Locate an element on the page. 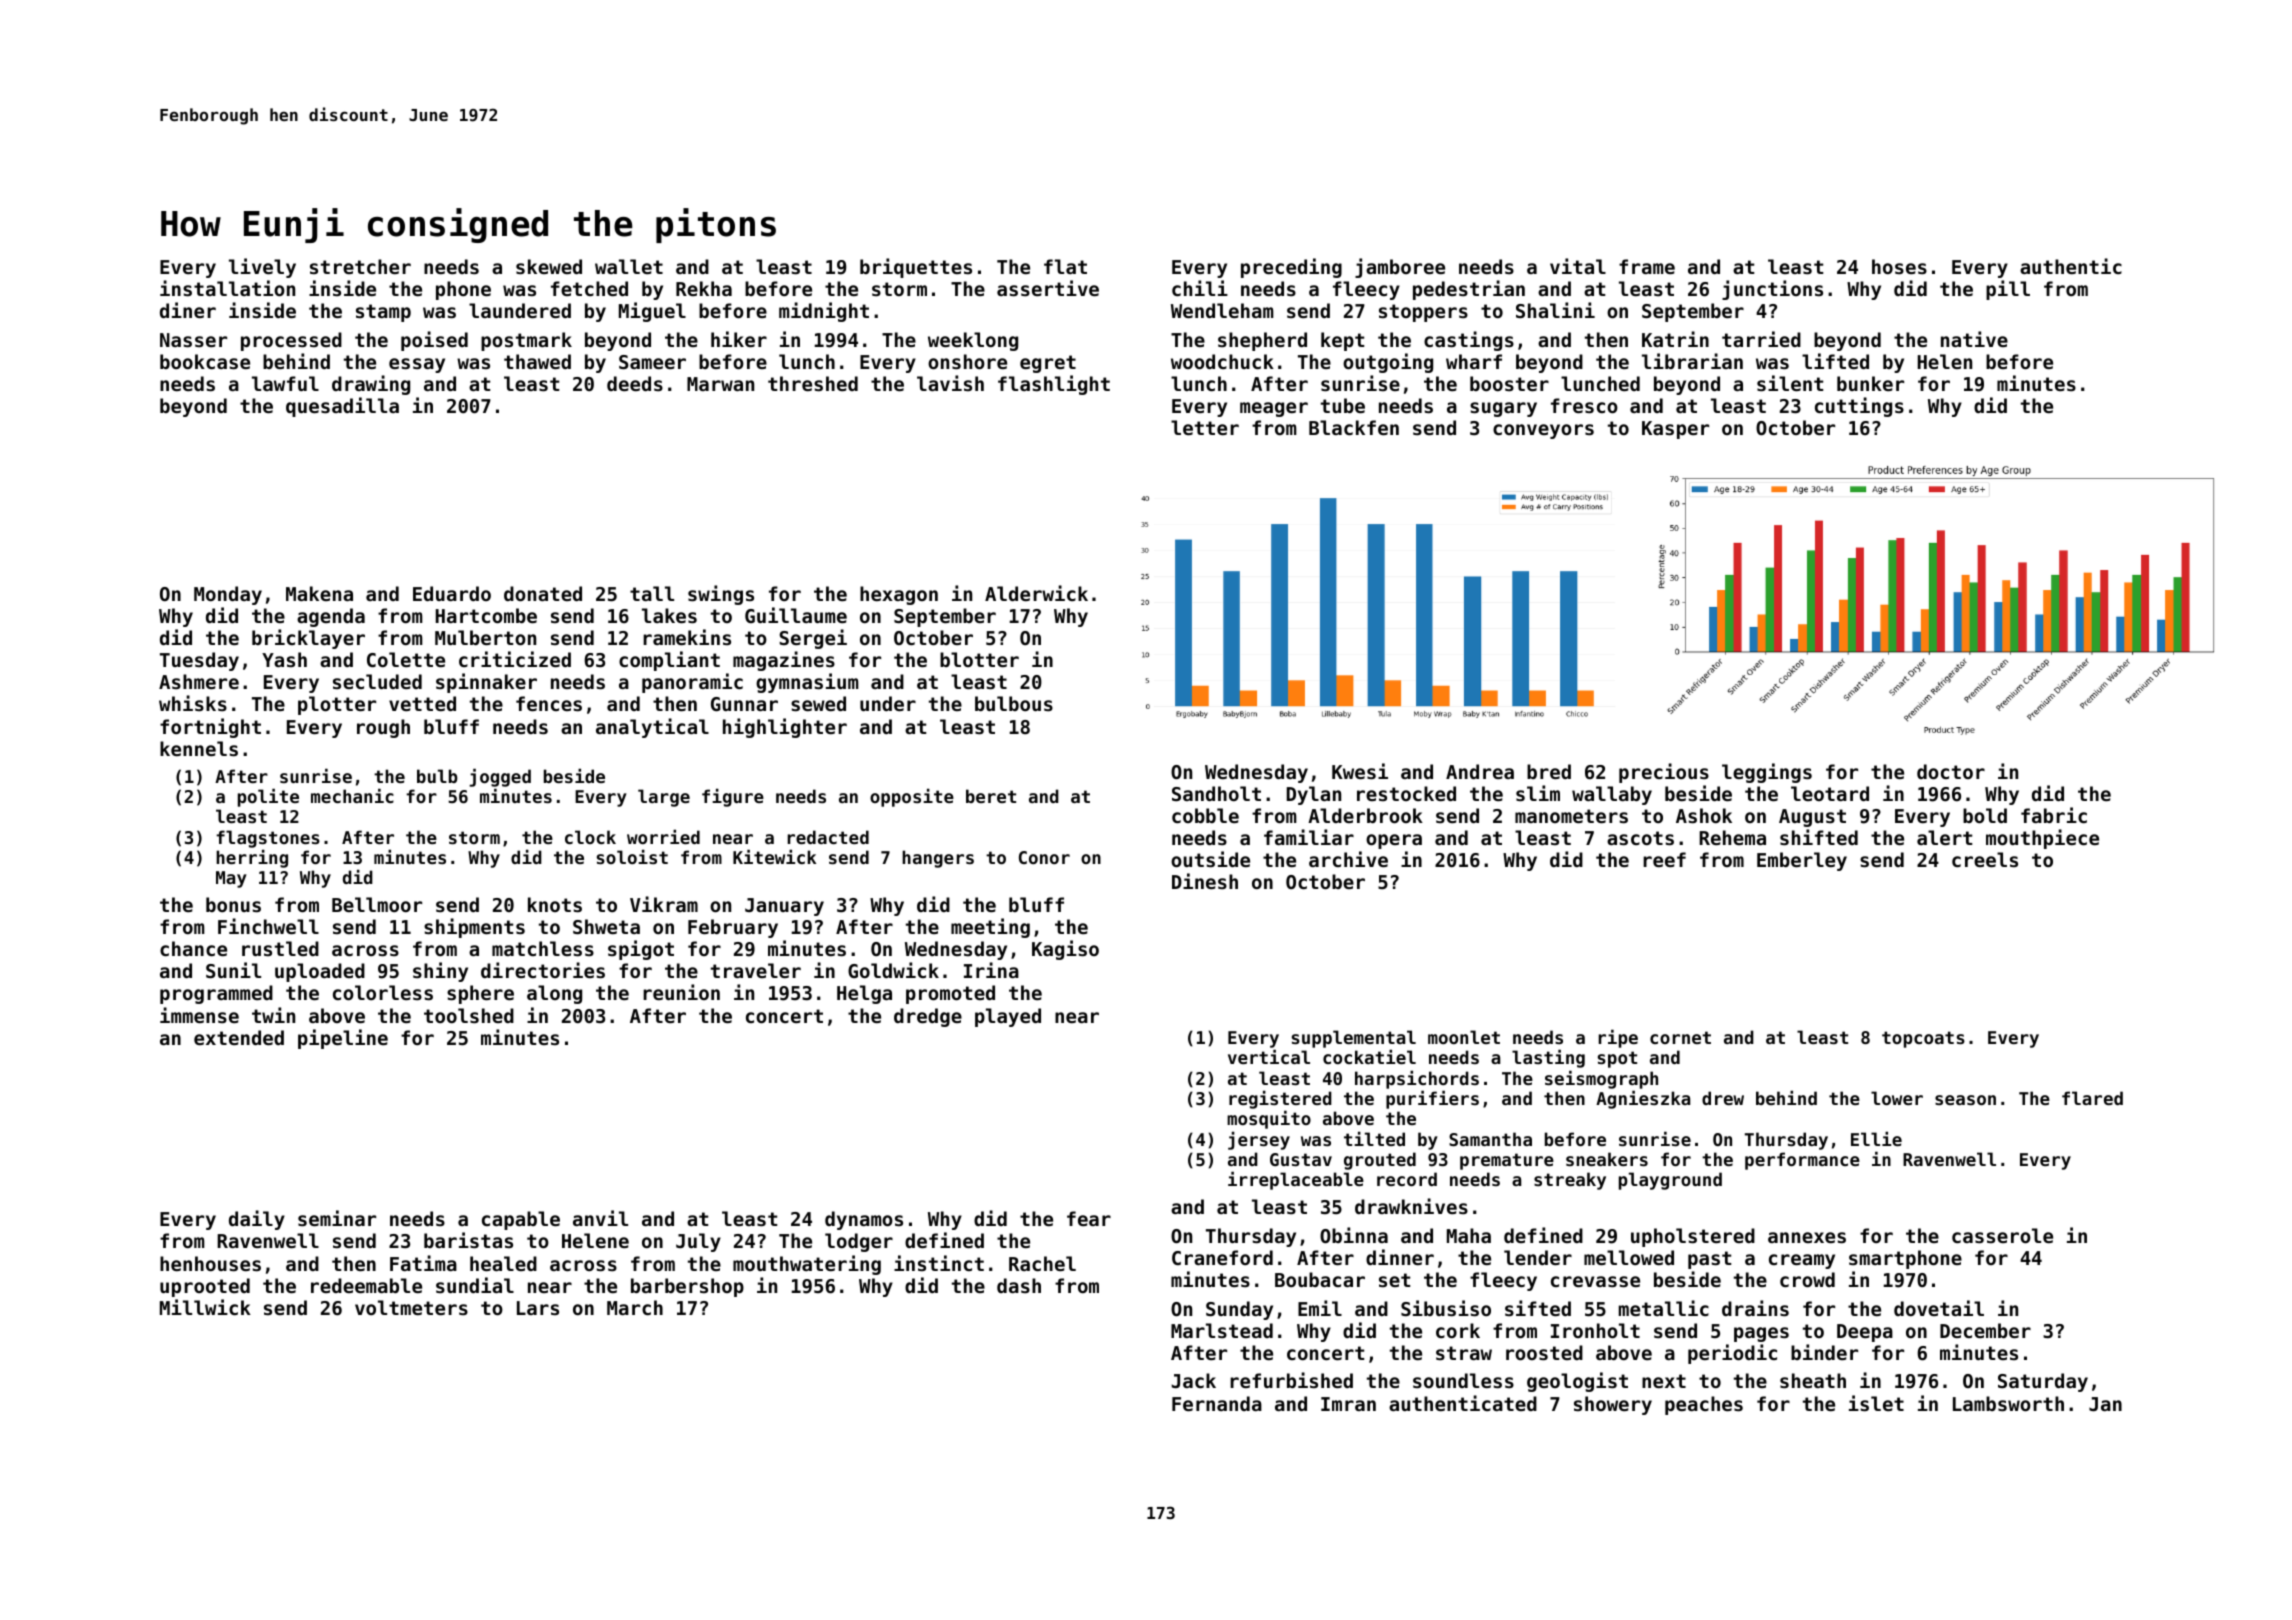  Millwick is located at coordinates (205, 1307).
